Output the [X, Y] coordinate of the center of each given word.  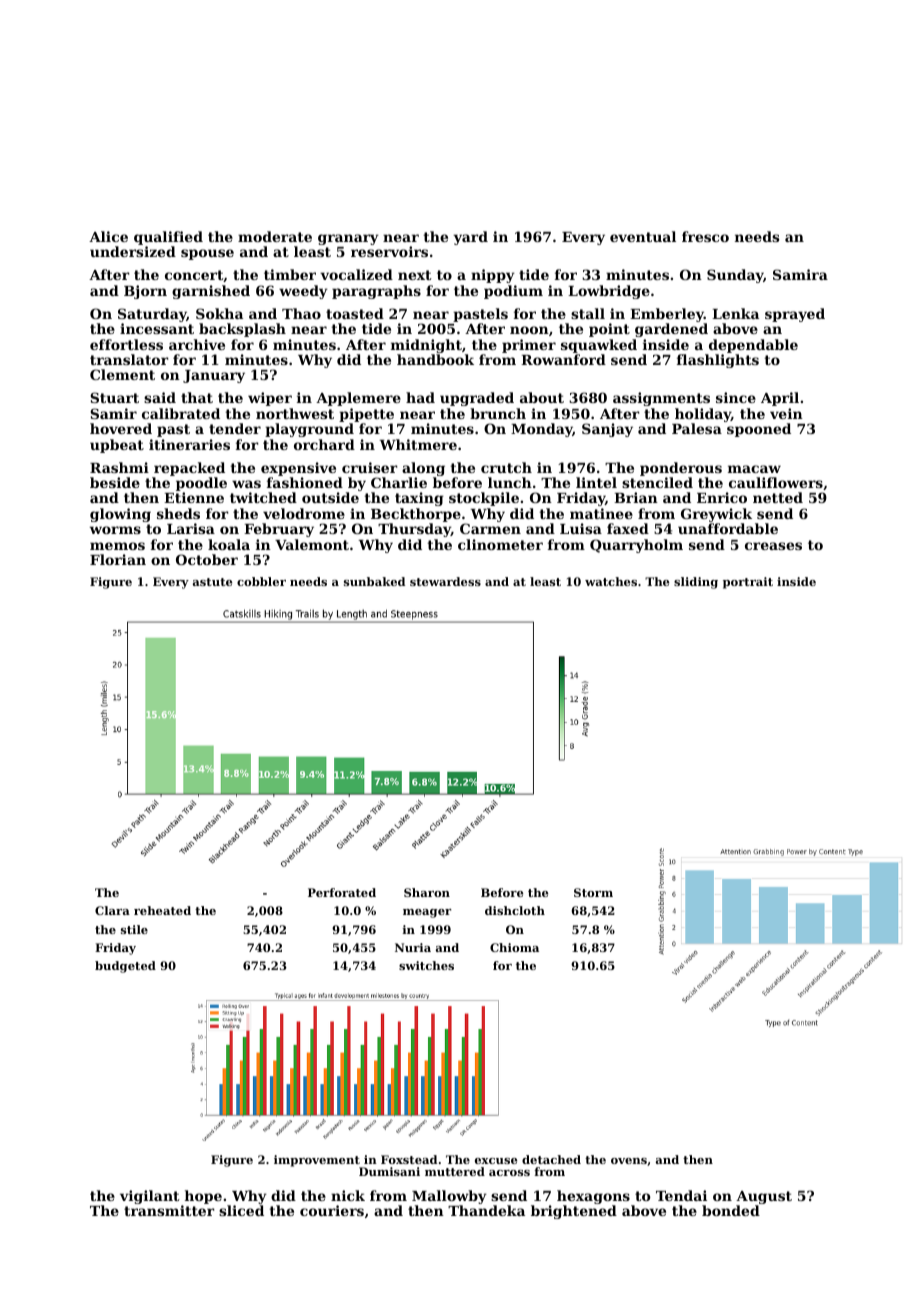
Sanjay [607, 430]
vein [786, 413]
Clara [112, 910]
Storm [593, 892]
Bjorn [145, 292]
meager [427, 913]
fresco [705, 236]
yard [470, 238]
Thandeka [486, 1210]
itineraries [189, 444]
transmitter [169, 1210]
